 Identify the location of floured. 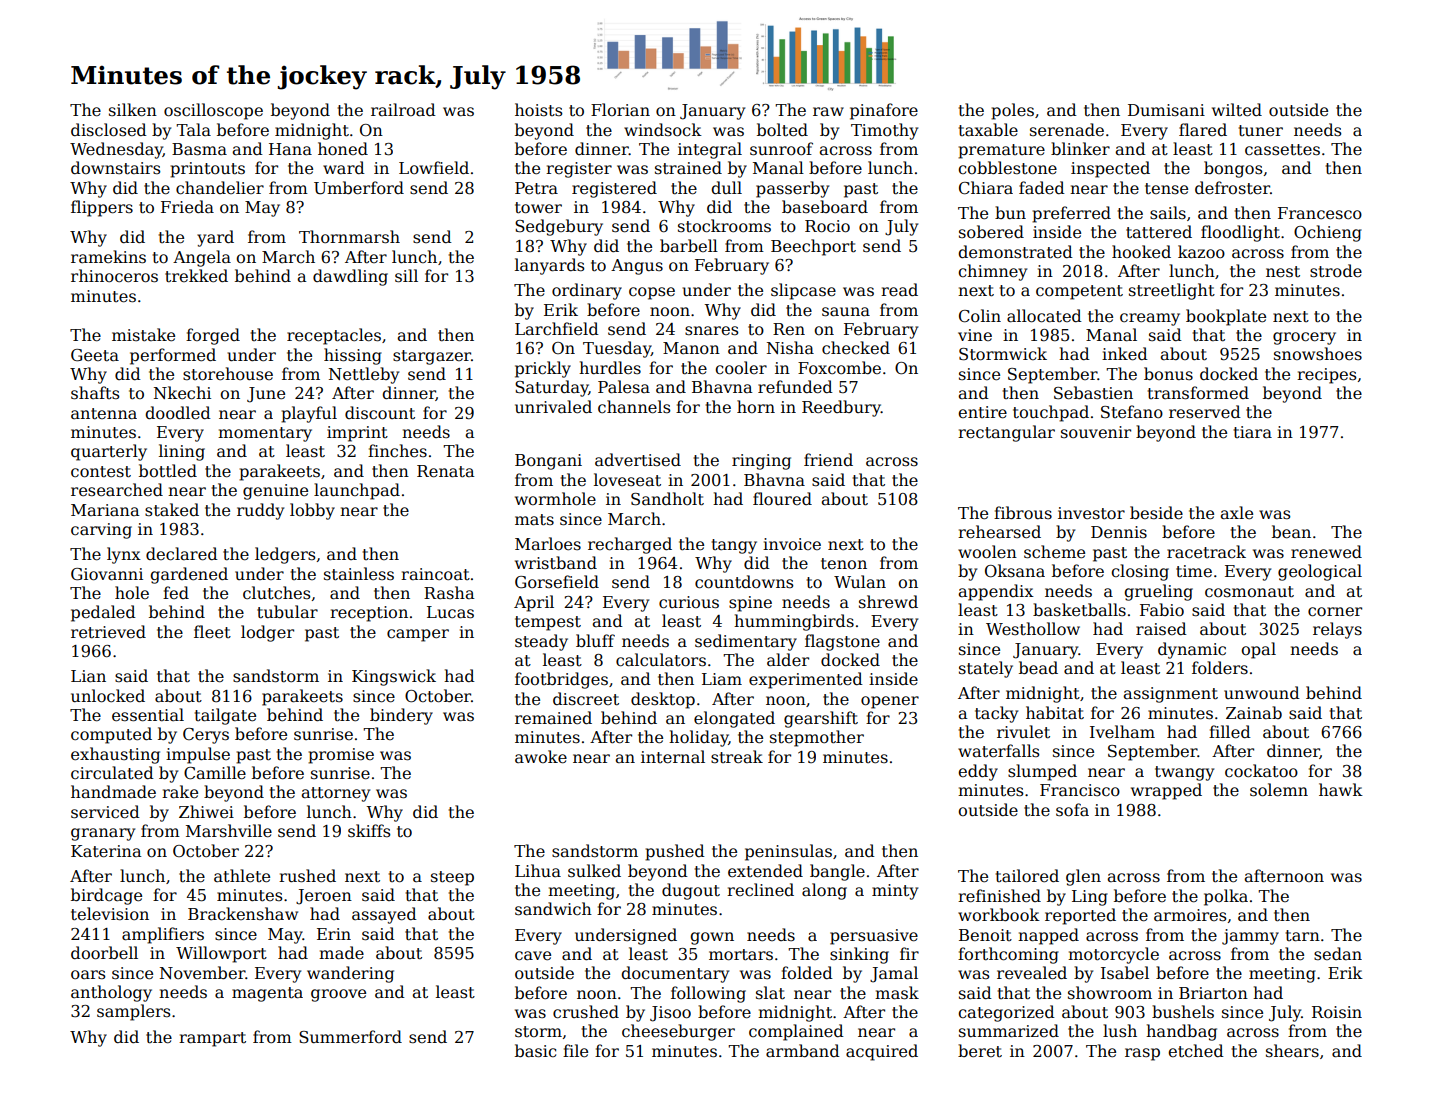
(782, 499).
